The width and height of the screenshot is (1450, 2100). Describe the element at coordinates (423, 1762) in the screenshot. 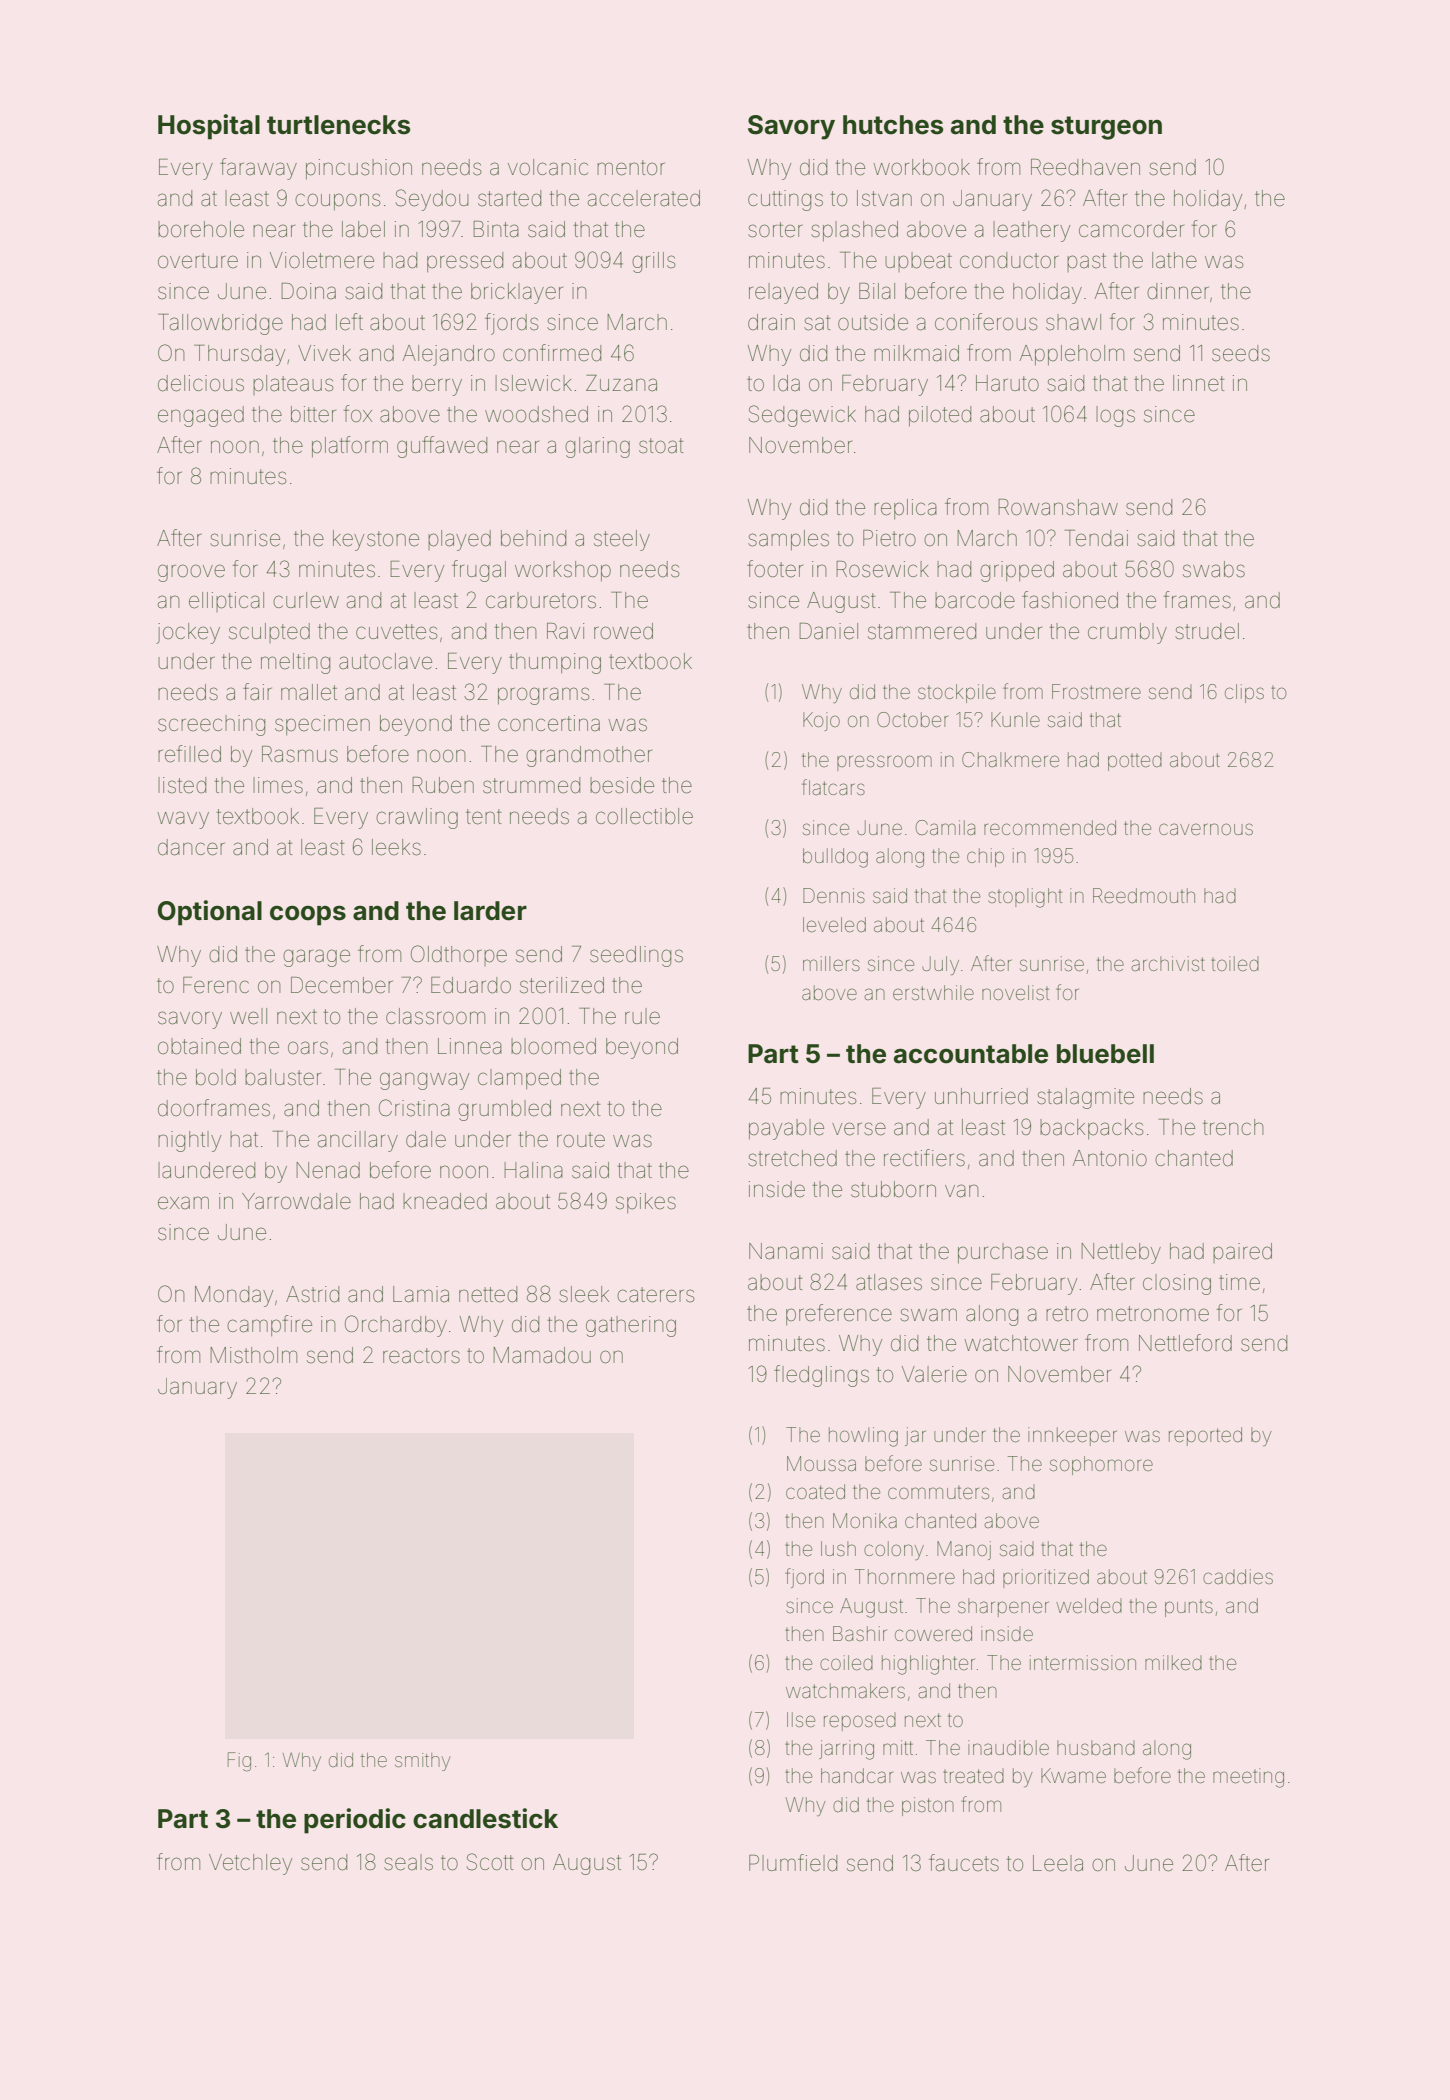

I see `smithy` at that location.
